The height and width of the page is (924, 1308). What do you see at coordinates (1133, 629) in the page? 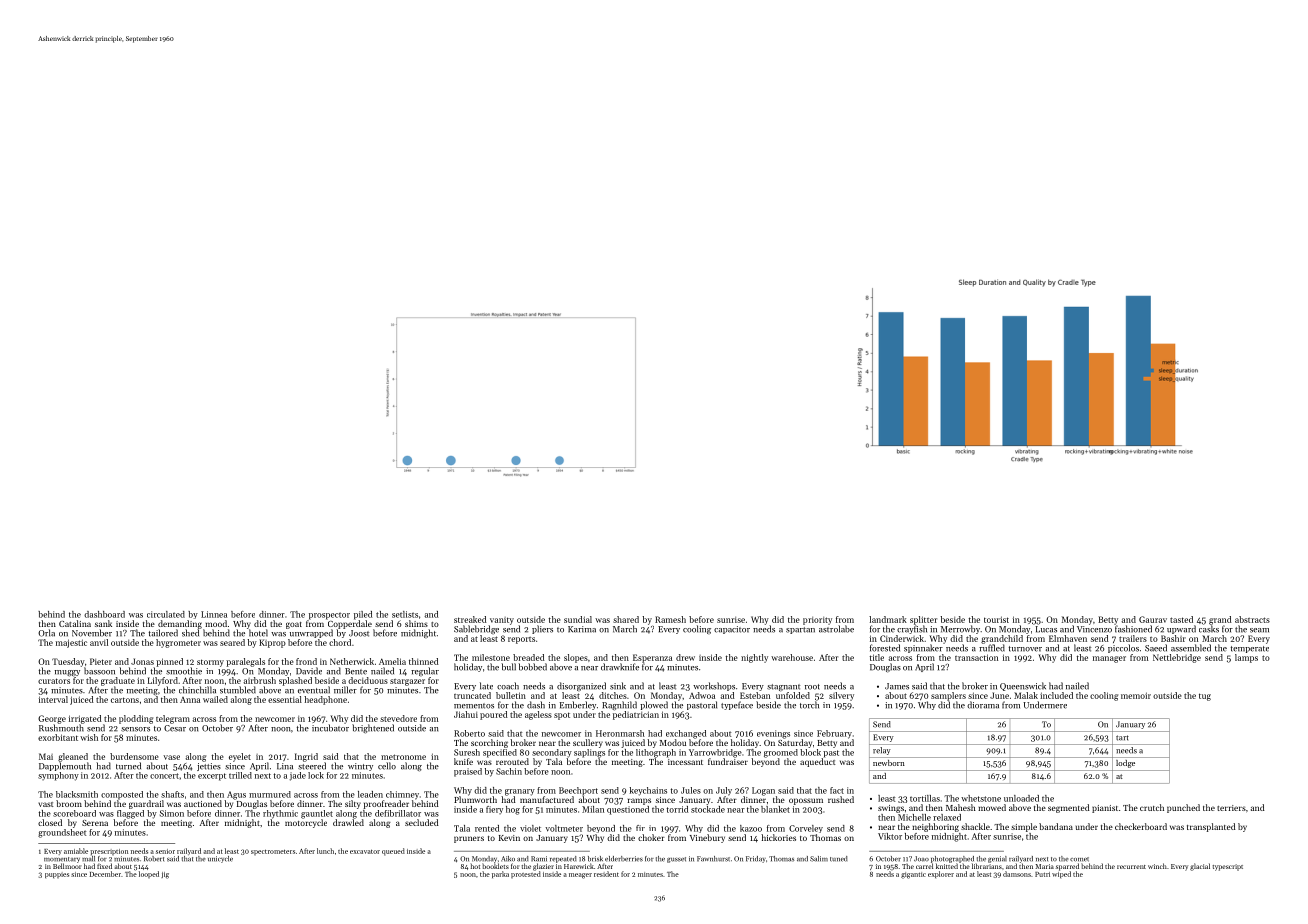
I see `fashioned` at bounding box center [1133, 629].
